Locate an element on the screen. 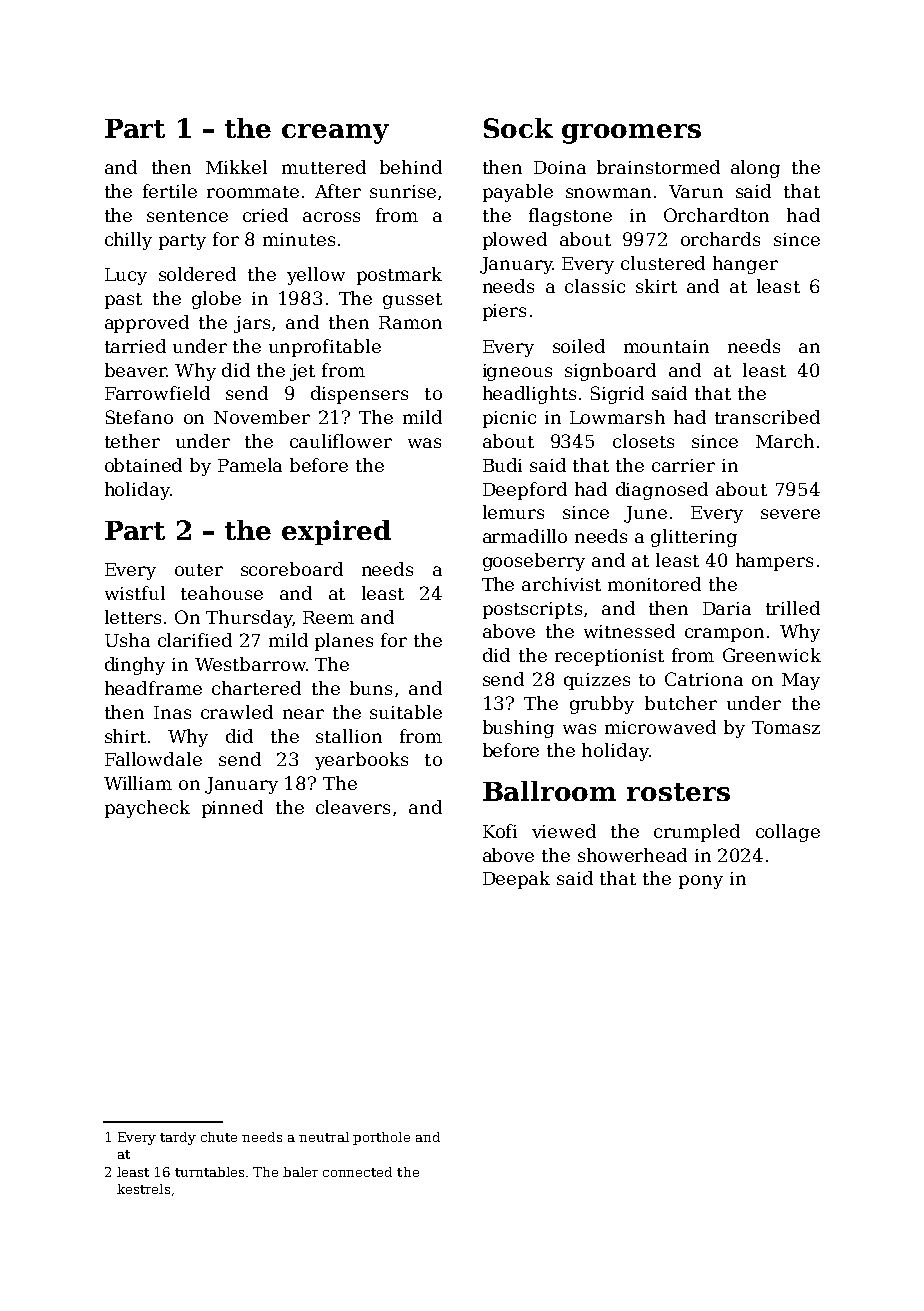 Image resolution: width=924 pixels, height=1311 pixels. Lucy is located at coordinates (126, 276).
